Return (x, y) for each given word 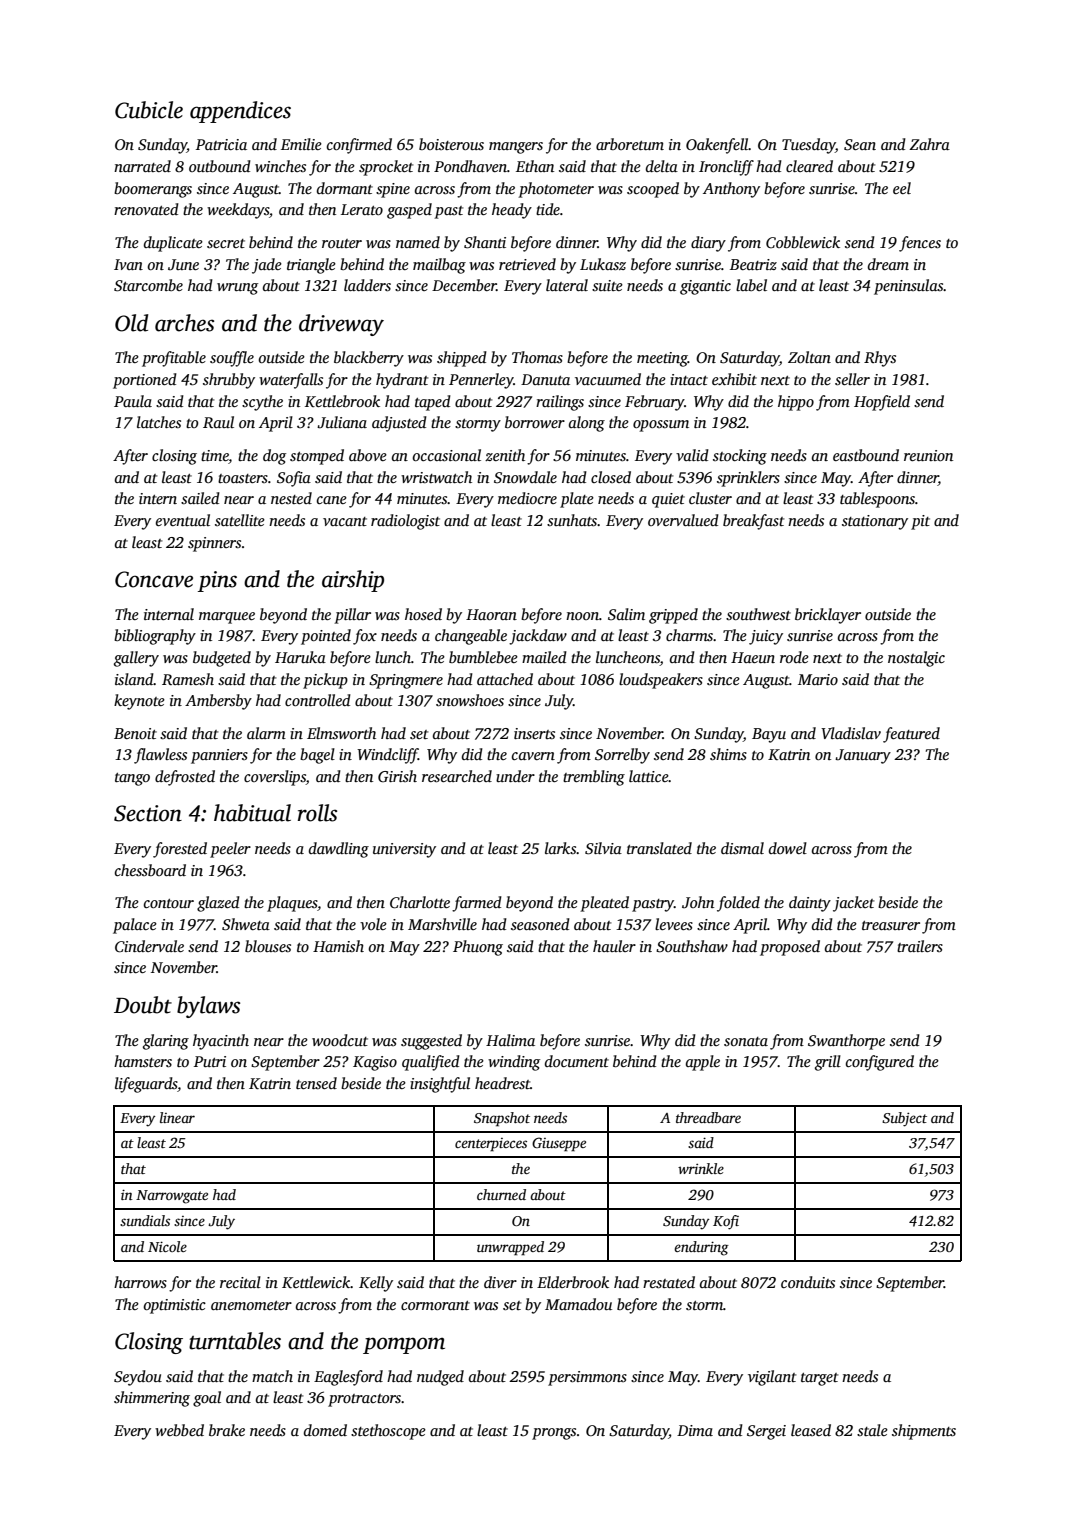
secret (226, 243)
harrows (140, 1282)
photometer (556, 190)
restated (669, 1282)
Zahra (929, 144)
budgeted (222, 659)
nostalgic (916, 659)
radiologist (405, 522)
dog (274, 457)
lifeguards (146, 1085)
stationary (875, 522)
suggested (431, 1042)
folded (738, 904)
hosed (423, 614)
